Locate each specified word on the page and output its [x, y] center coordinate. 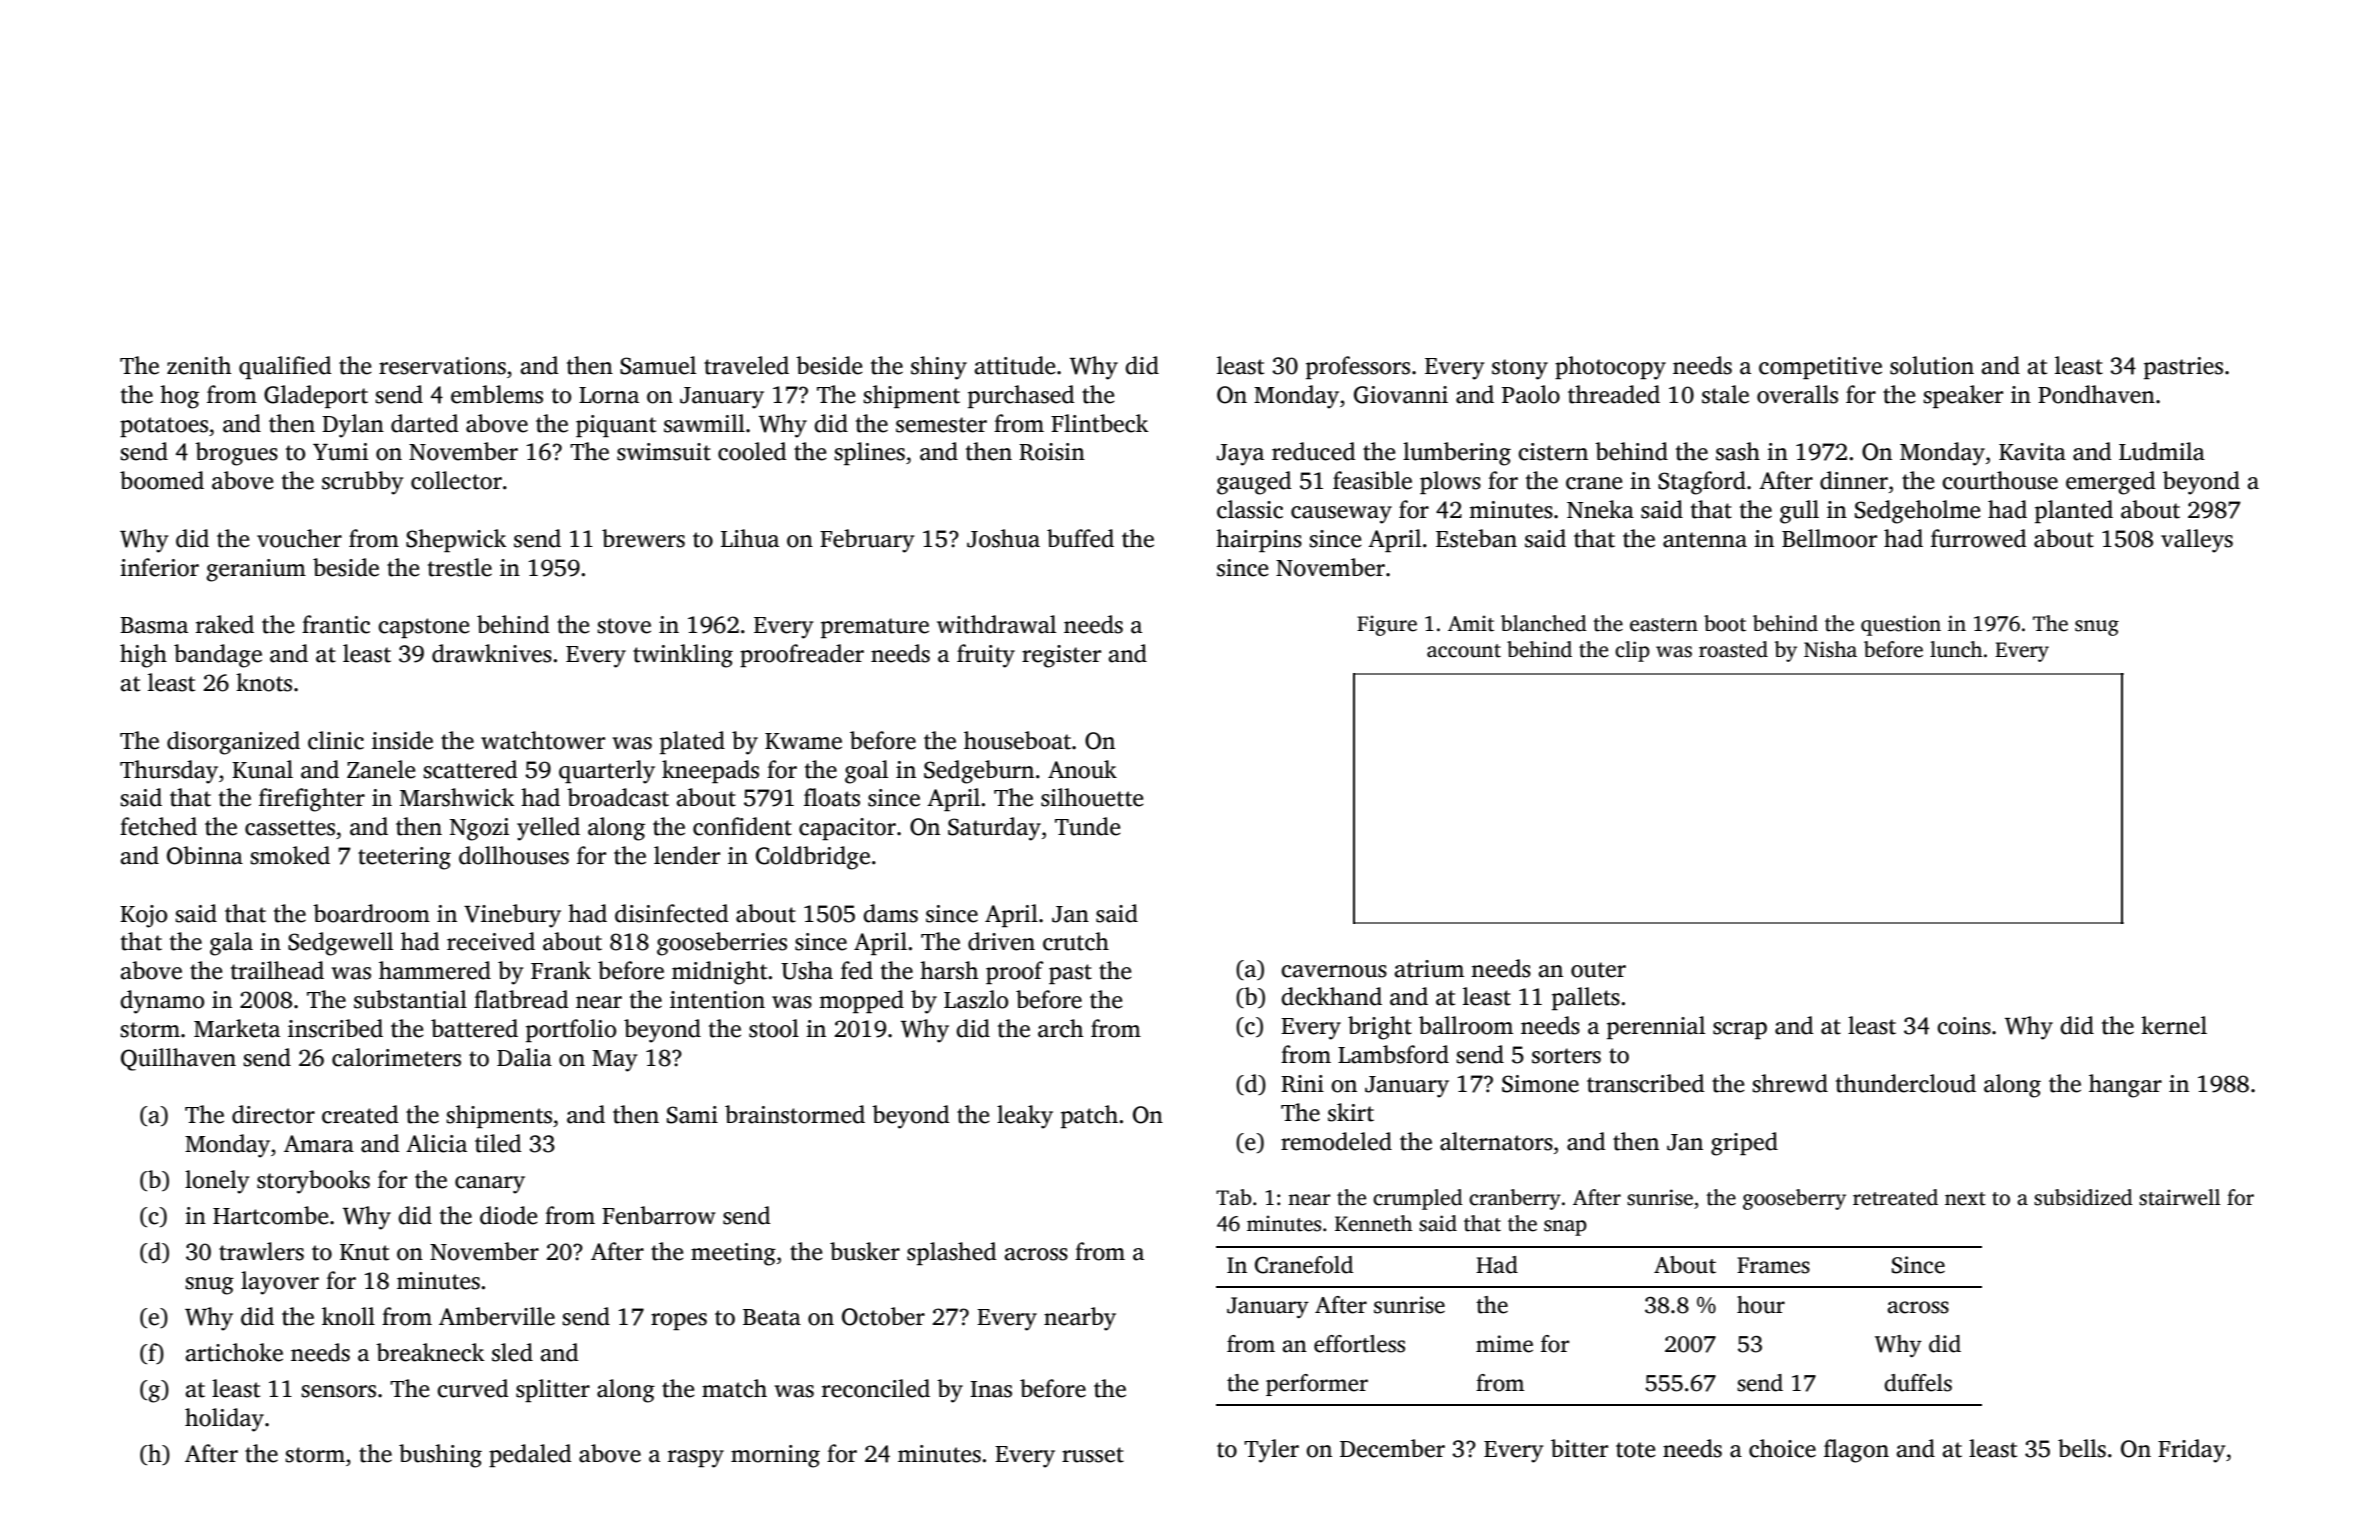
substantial [410, 999]
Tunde [1088, 826]
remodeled [1336, 1141]
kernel [2174, 1025]
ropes [679, 1321]
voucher [299, 538]
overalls [1797, 394]
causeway [1341, 515]
